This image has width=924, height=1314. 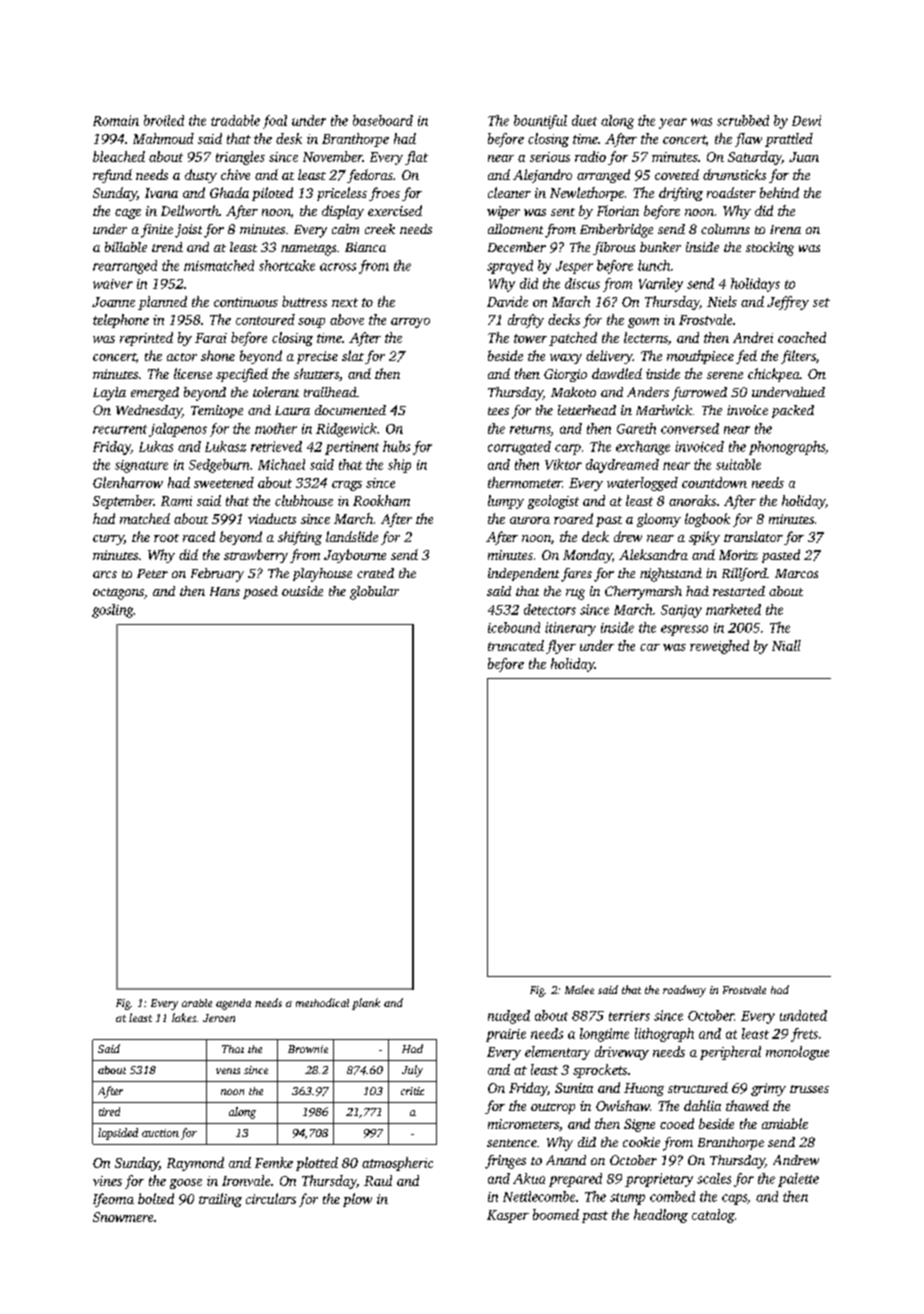 What do you see at coordinates (246, 1180) in the image?
I see `Ironvale` at bounding box center [246, 1180].
